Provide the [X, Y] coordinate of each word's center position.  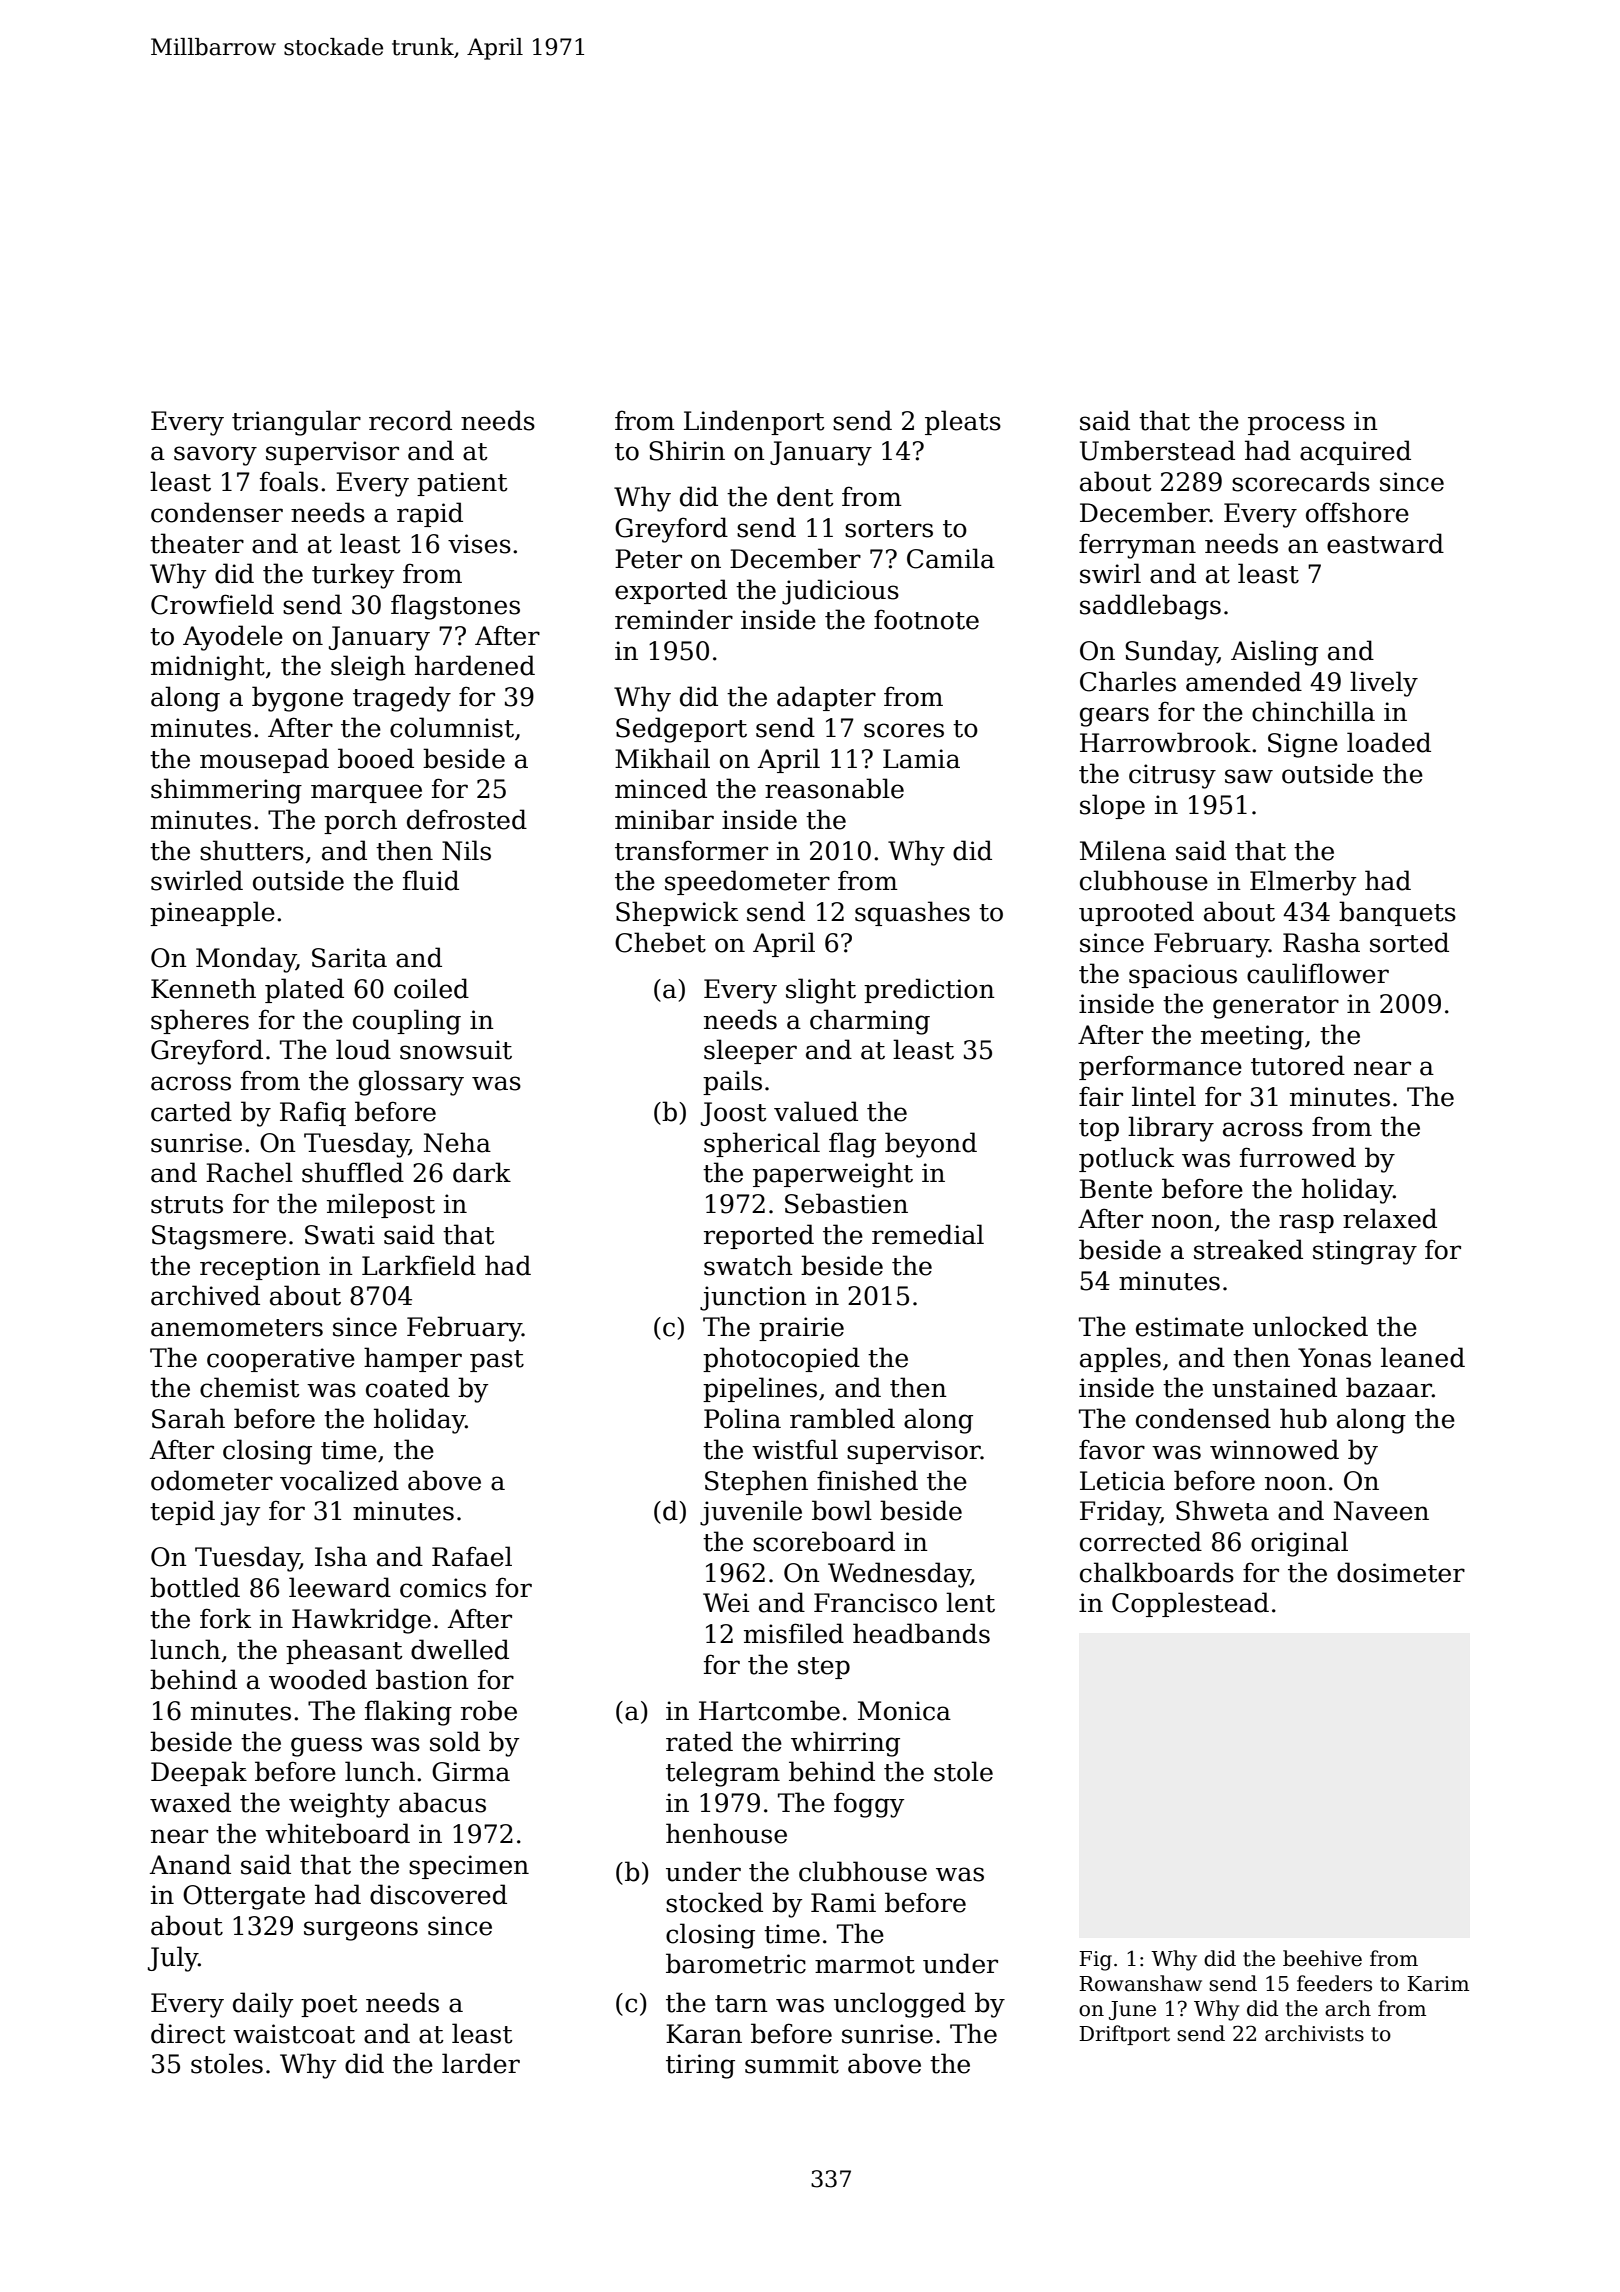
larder [481, 2063]
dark [482, 1172]
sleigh [368, 668]
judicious [840, 592]
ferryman [1137, 546]
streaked [1248, 1249]
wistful [795, 1449]
